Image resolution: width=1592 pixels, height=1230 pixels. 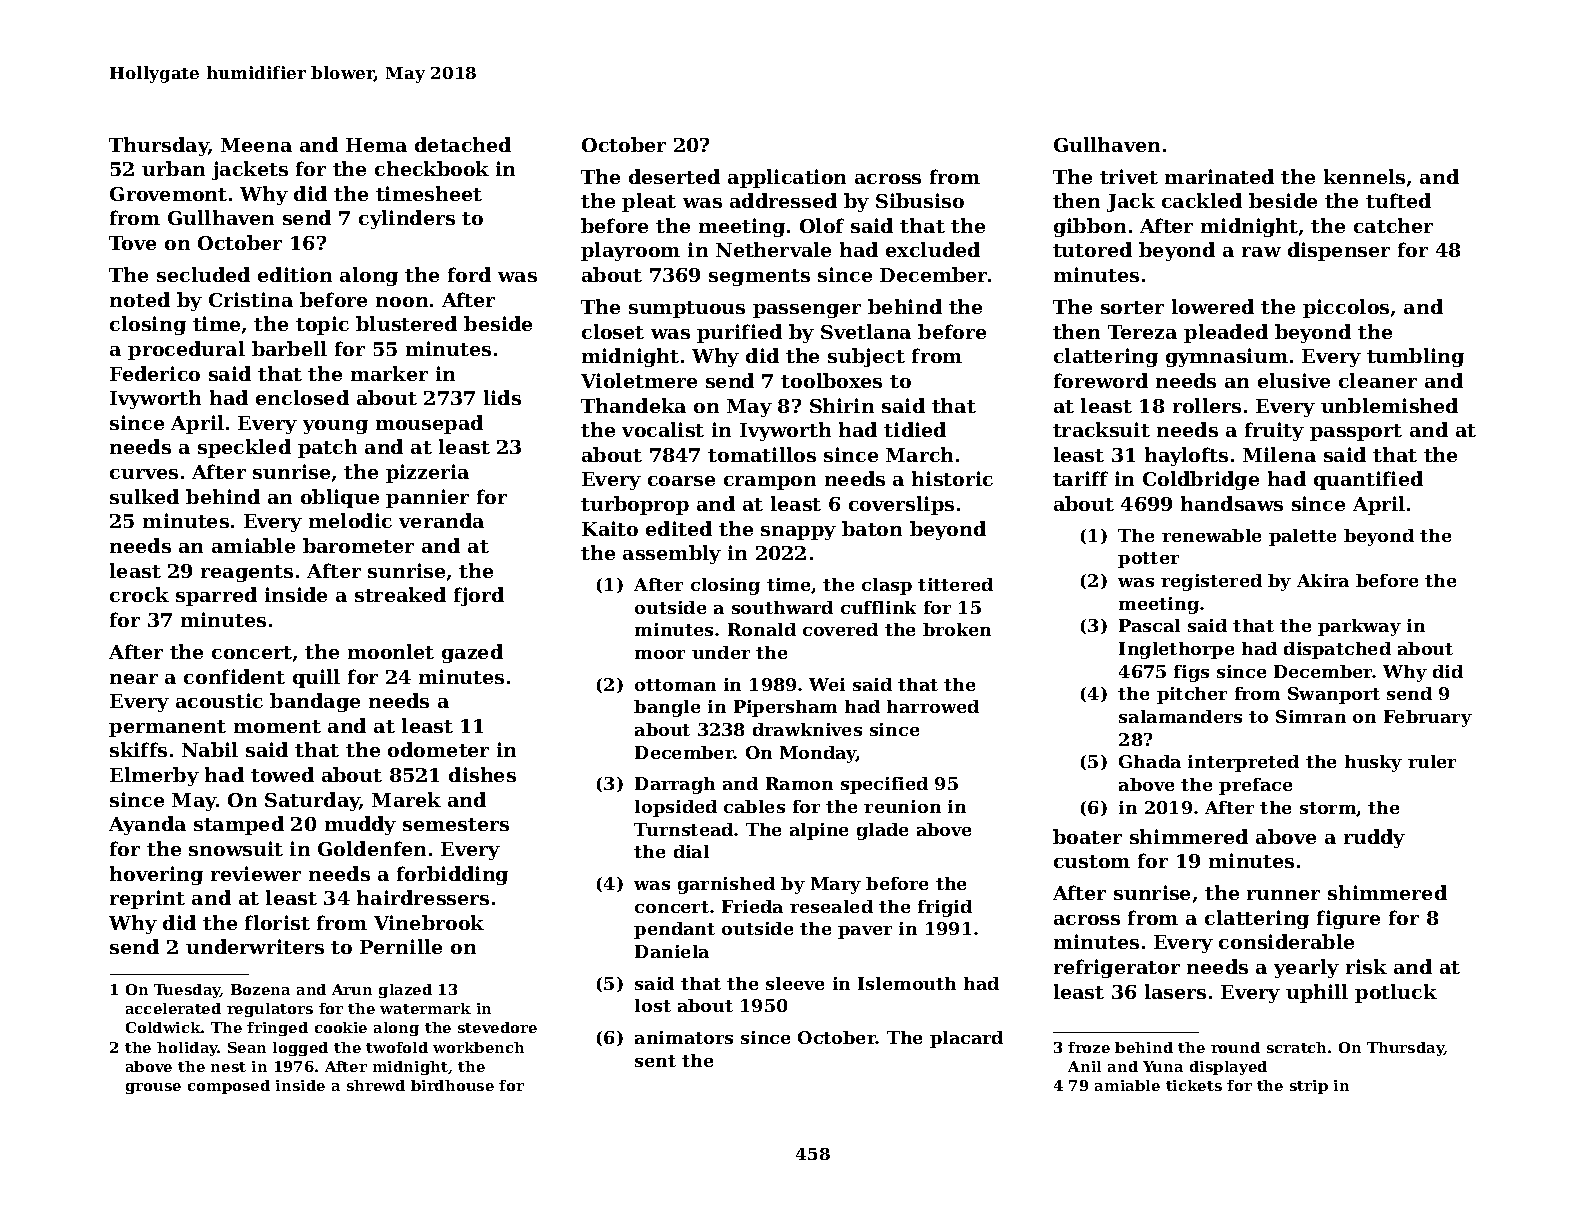 What do you see at coordinates (397, 1047) in the document?
I see `twofold` at bounding box center [397, 1047].
